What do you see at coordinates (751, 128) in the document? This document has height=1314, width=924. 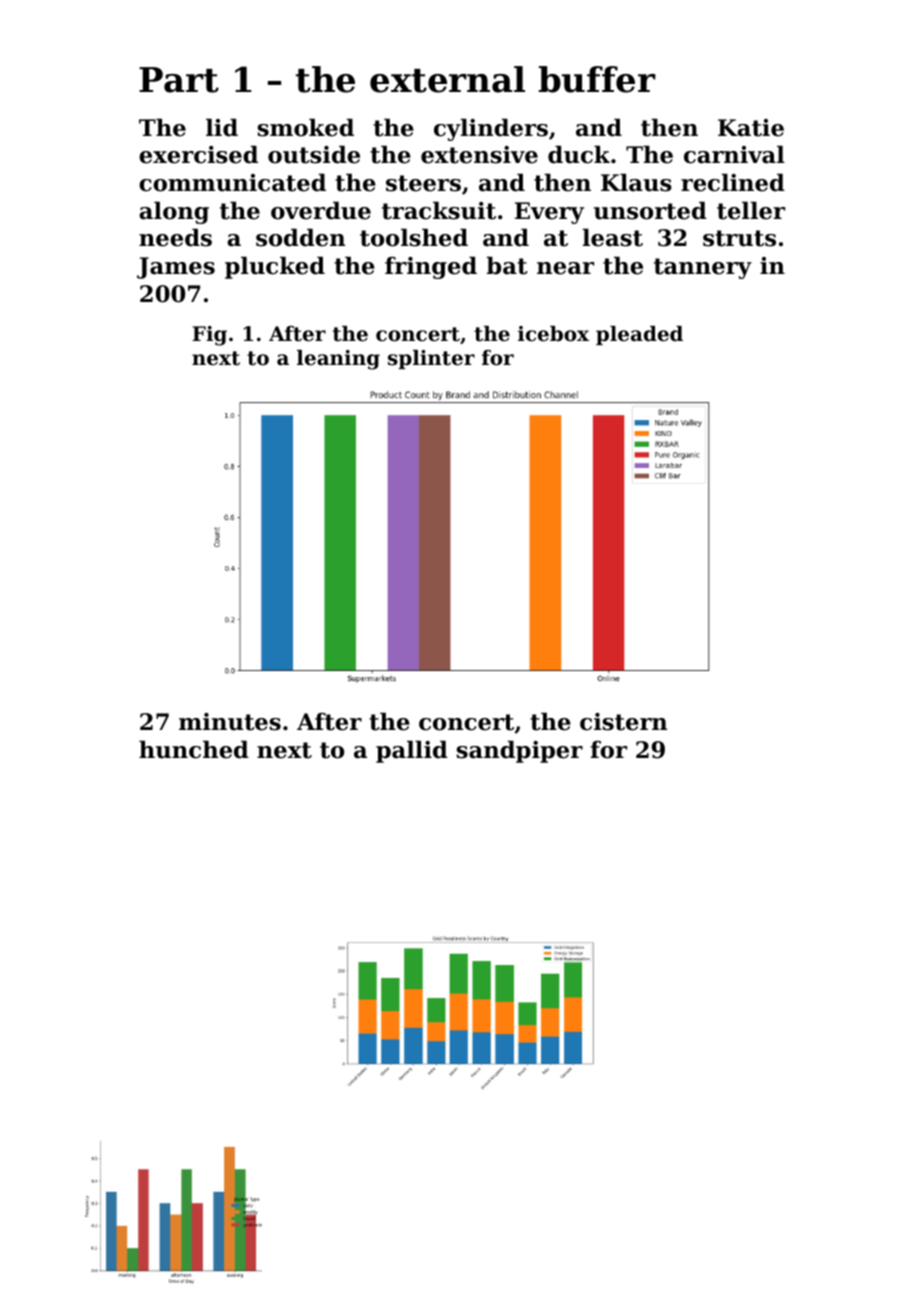 I see `Katie` at bounding box center [751, 128].
